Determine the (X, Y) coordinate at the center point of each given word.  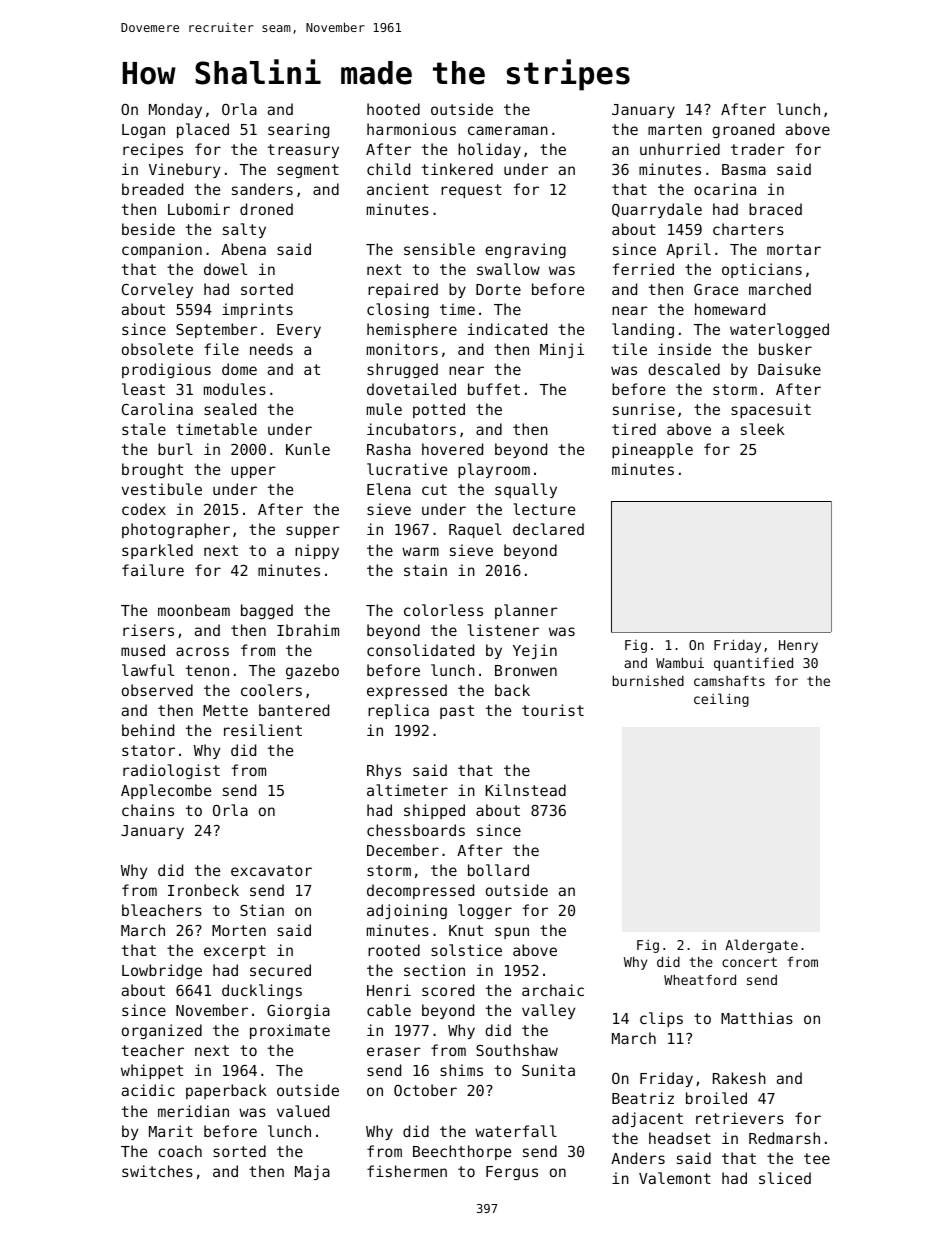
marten (675, 129)
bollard (498, 870)
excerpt (235, 952)
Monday (175, 110)
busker (785, 349)
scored (448, 990)
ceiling (721, 700)
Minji (562, 350)
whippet (152, 1071)
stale (144, 429)
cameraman (508, 130)
